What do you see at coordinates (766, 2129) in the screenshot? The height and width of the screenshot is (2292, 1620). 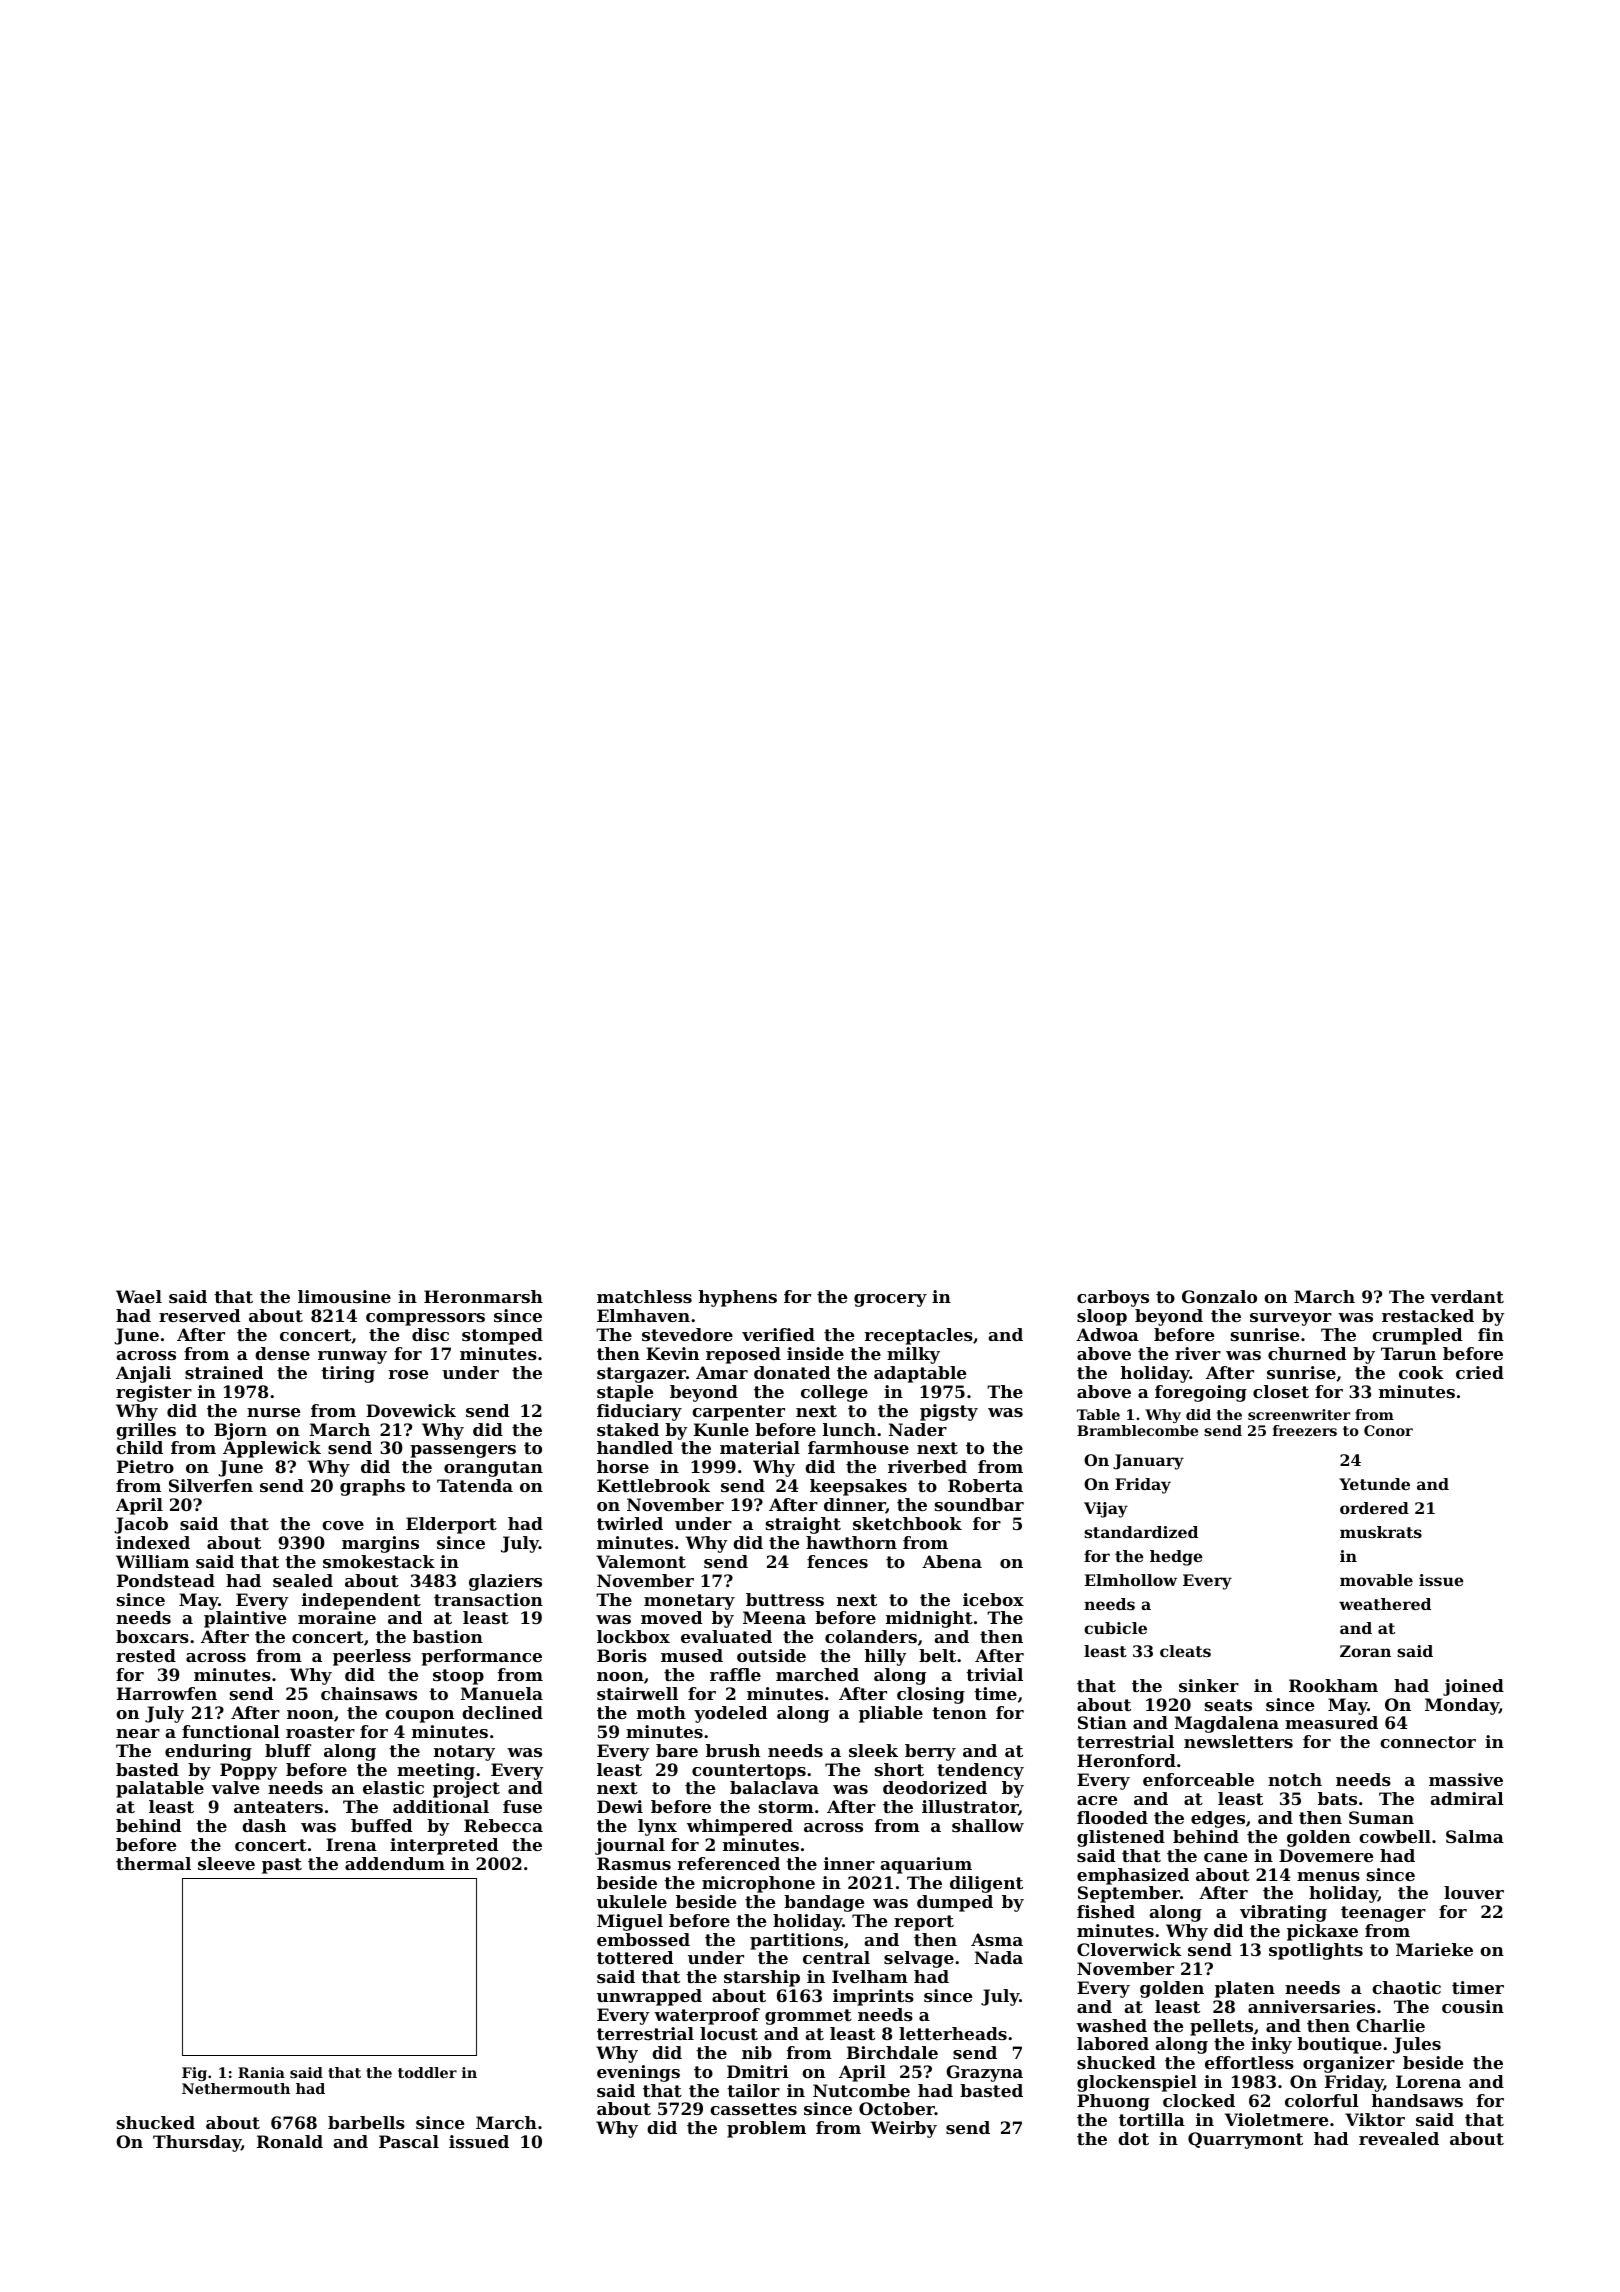 I see `problem` at bounding box center [766, 2129].
